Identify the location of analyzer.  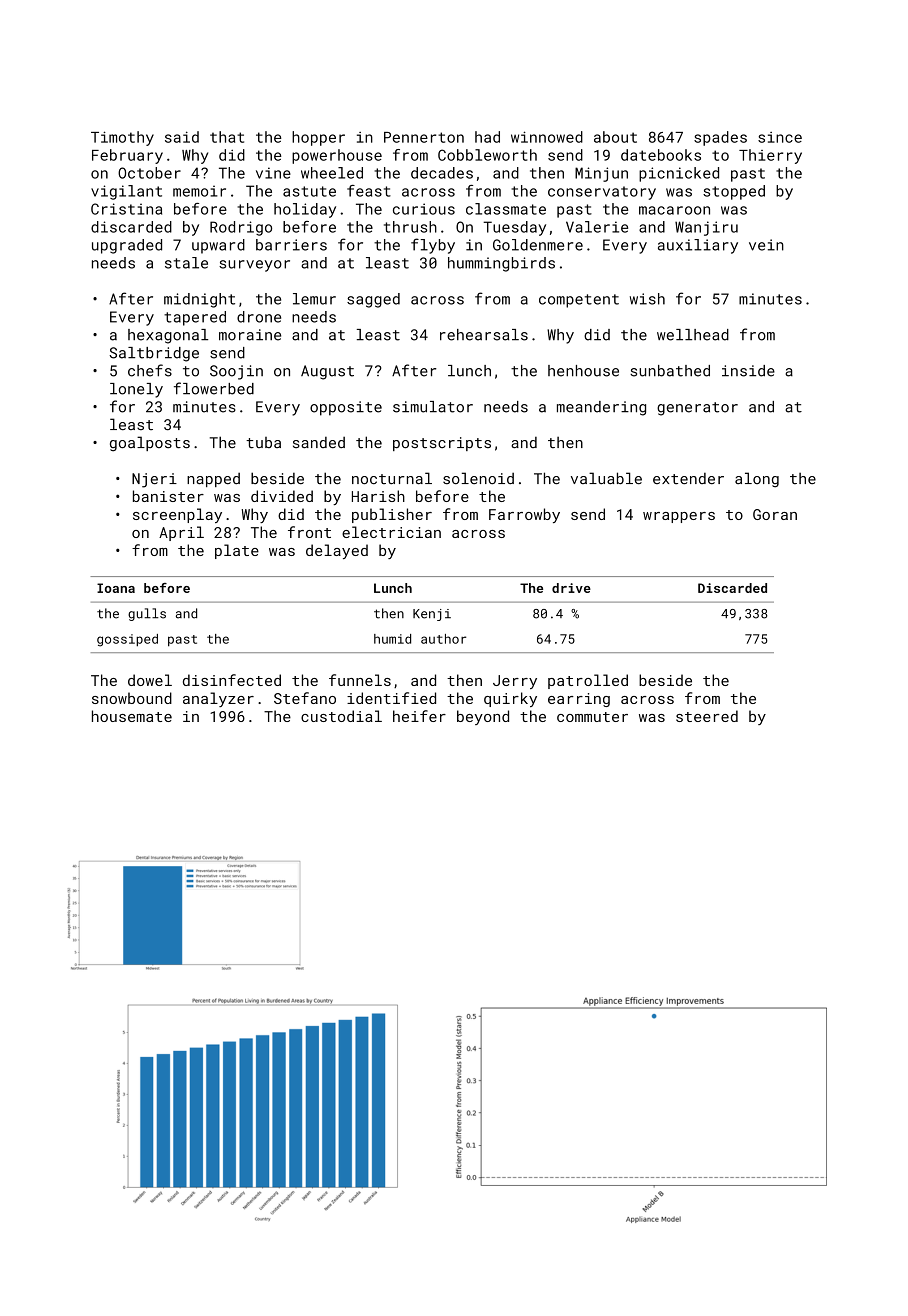
(218, 699).
